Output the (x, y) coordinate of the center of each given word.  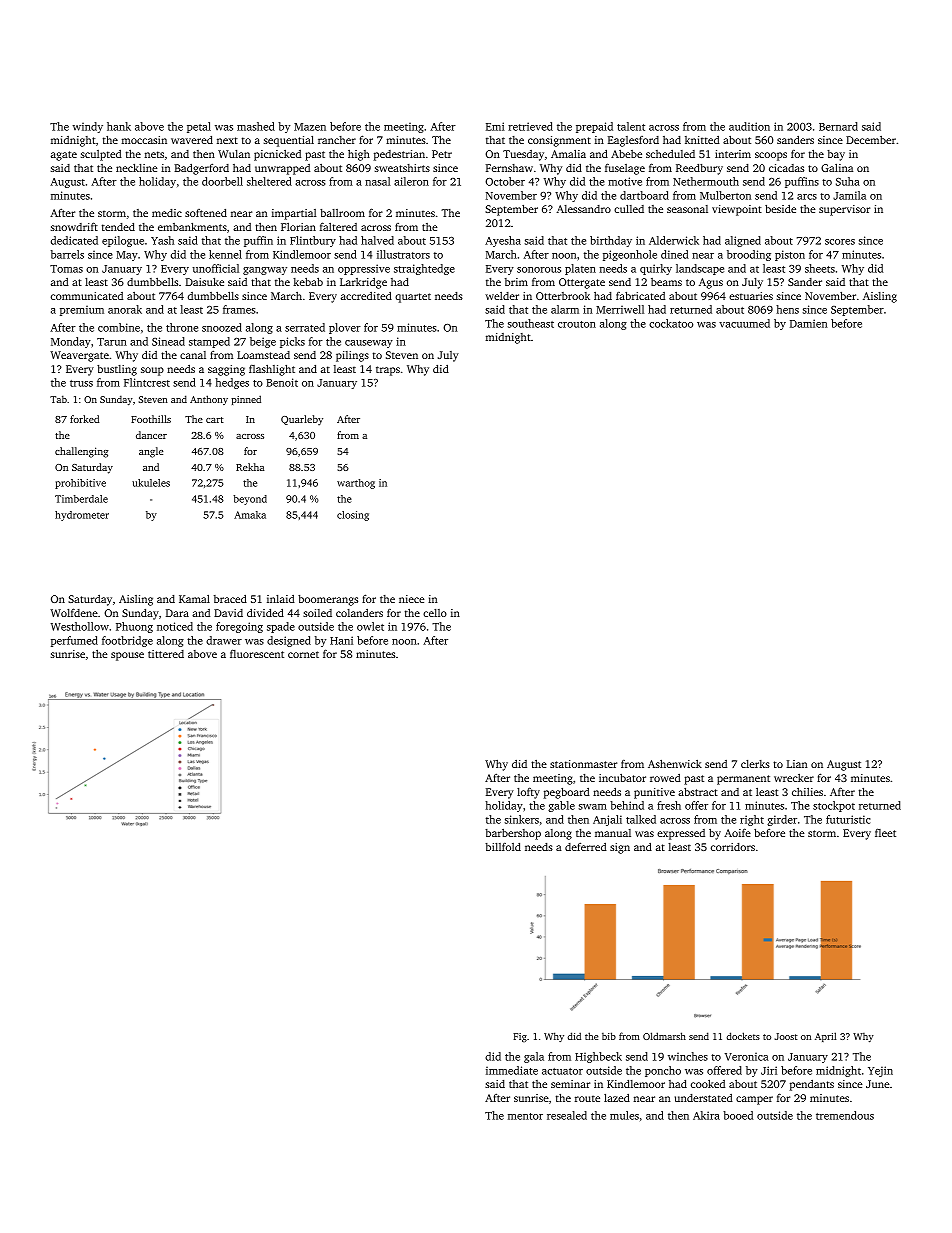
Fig (520, 1037)
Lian (797, 764)
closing (353, 516)
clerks (755, 764)
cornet (303, 654)
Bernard (838, 126)
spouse (127, 656)
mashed (256, 126)
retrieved (530, 126)
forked (84, 419)
